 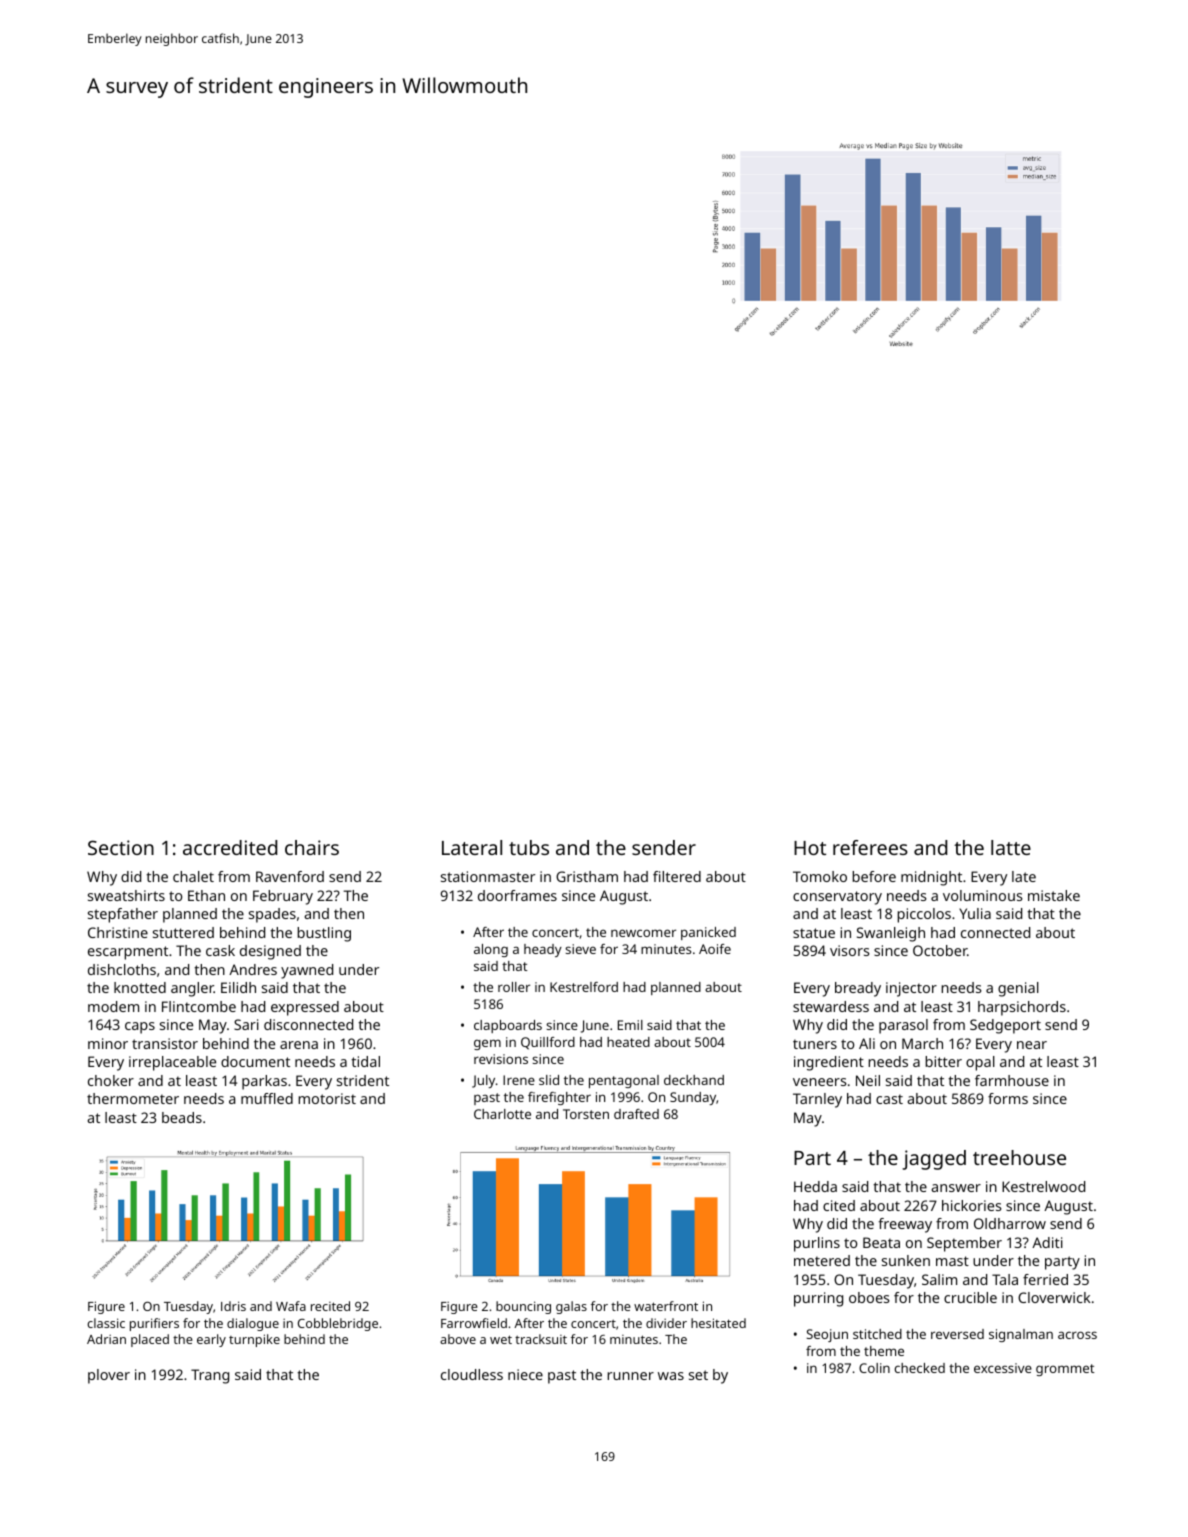 What do you see at coordinates (182, 1117) in the screenshot?
I see `beads` at bounding box center [182, 1117].
